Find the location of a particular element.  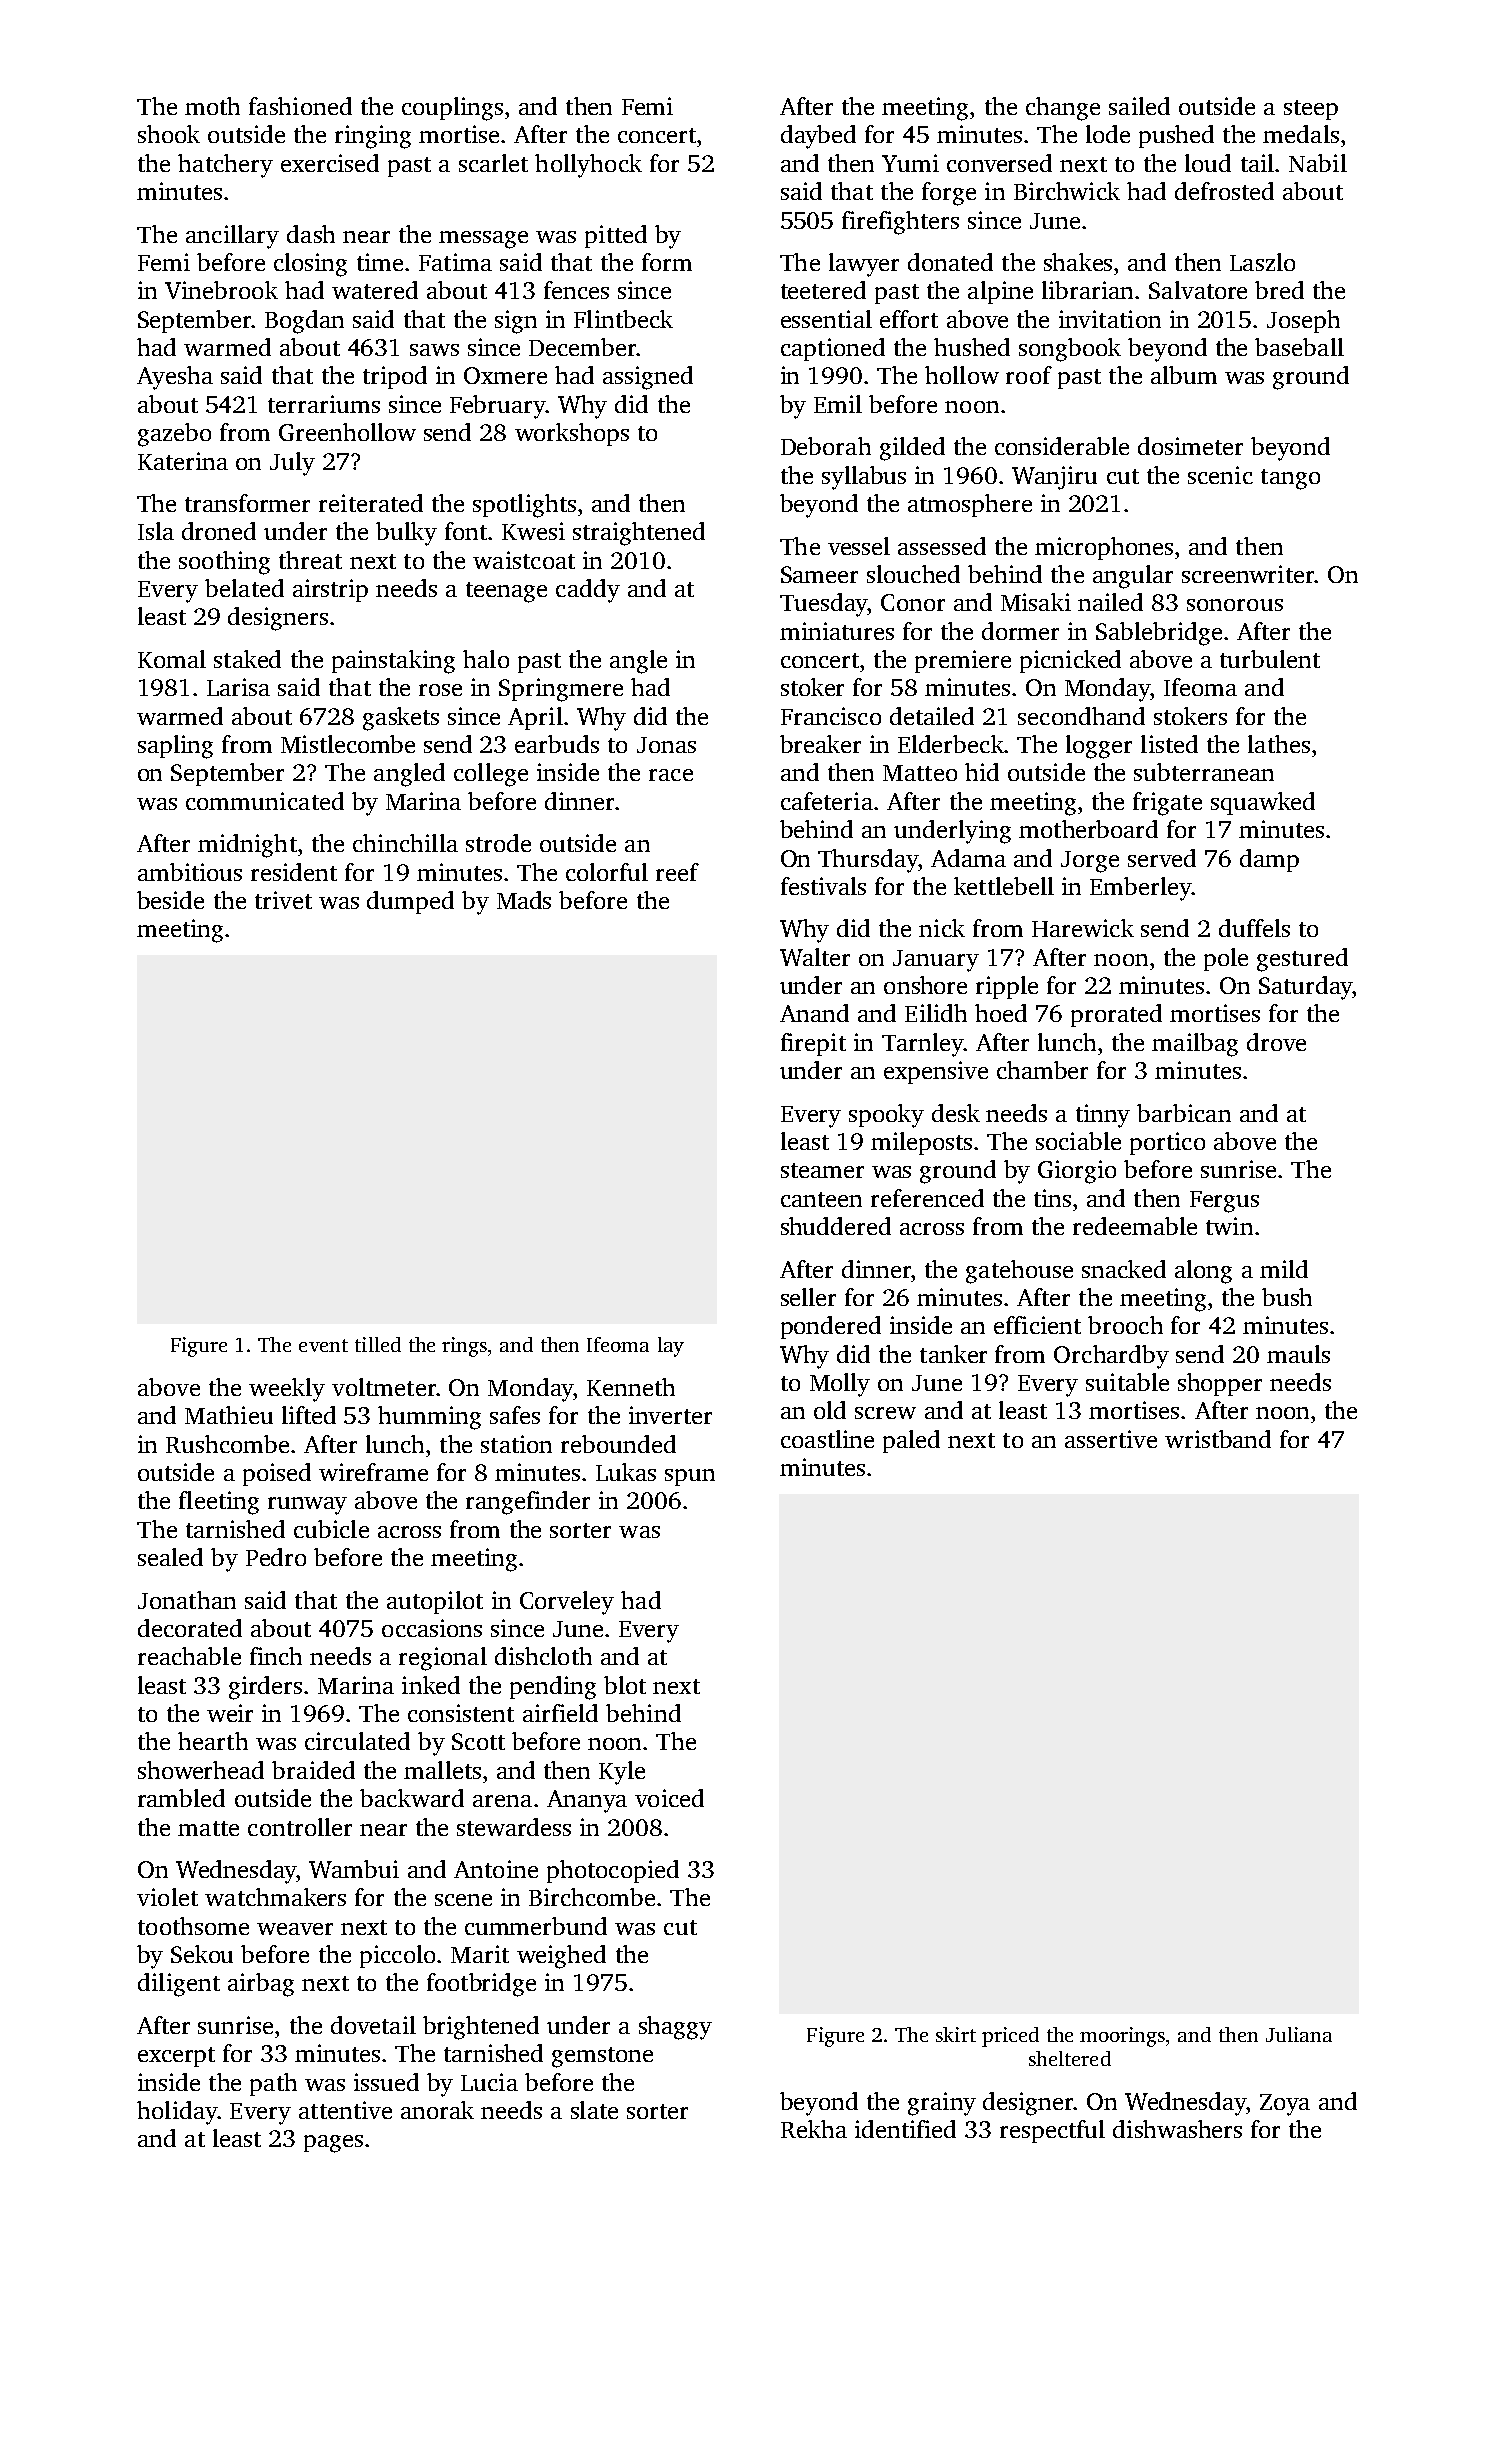

Rekha is located at coordinates (814, 2129).
